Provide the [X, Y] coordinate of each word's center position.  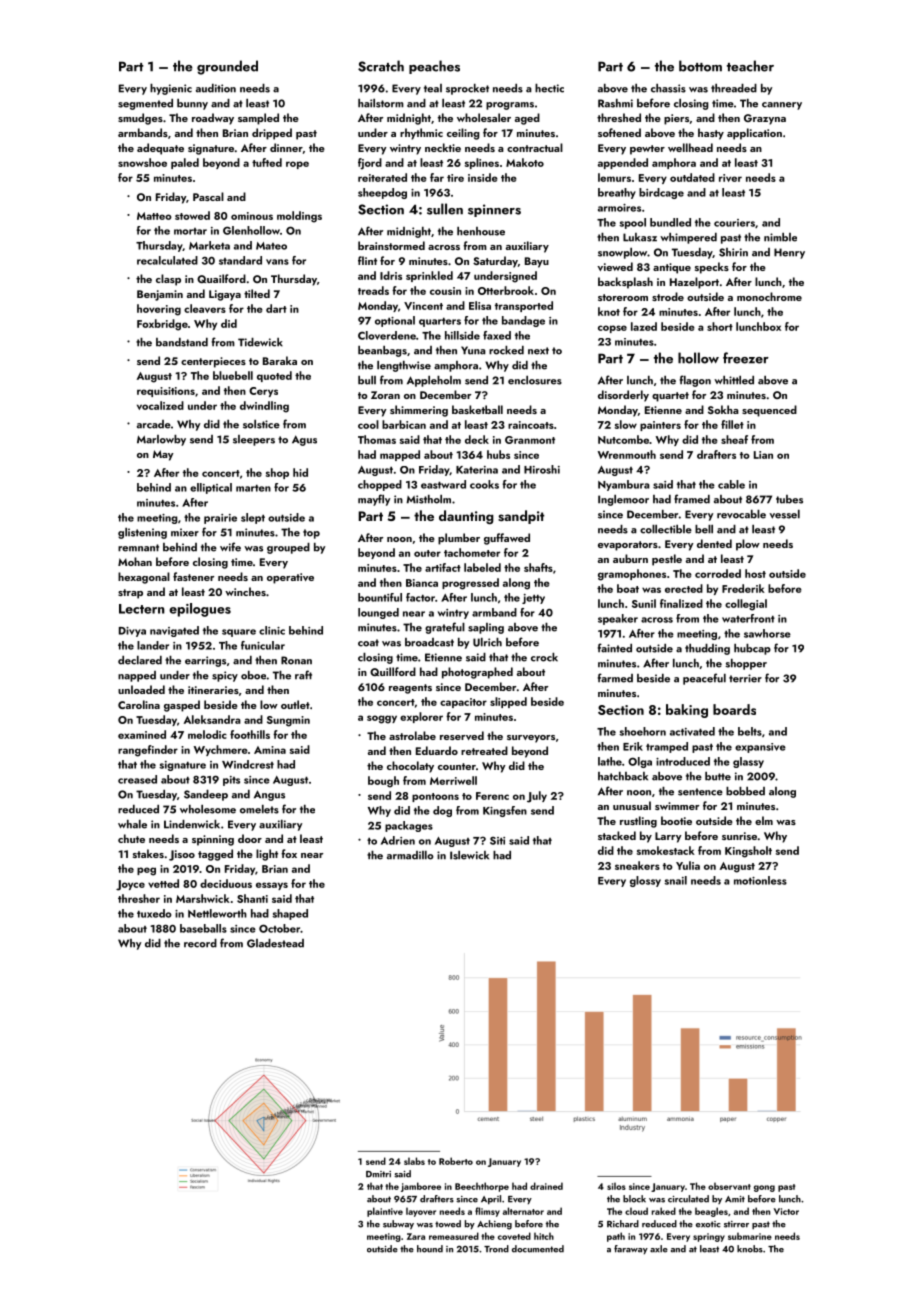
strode [668, 296]
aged [527, 119]
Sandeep [206, 795]
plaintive [385, 1212]
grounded [227, 67]
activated [692, 731]
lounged [378, 613]
